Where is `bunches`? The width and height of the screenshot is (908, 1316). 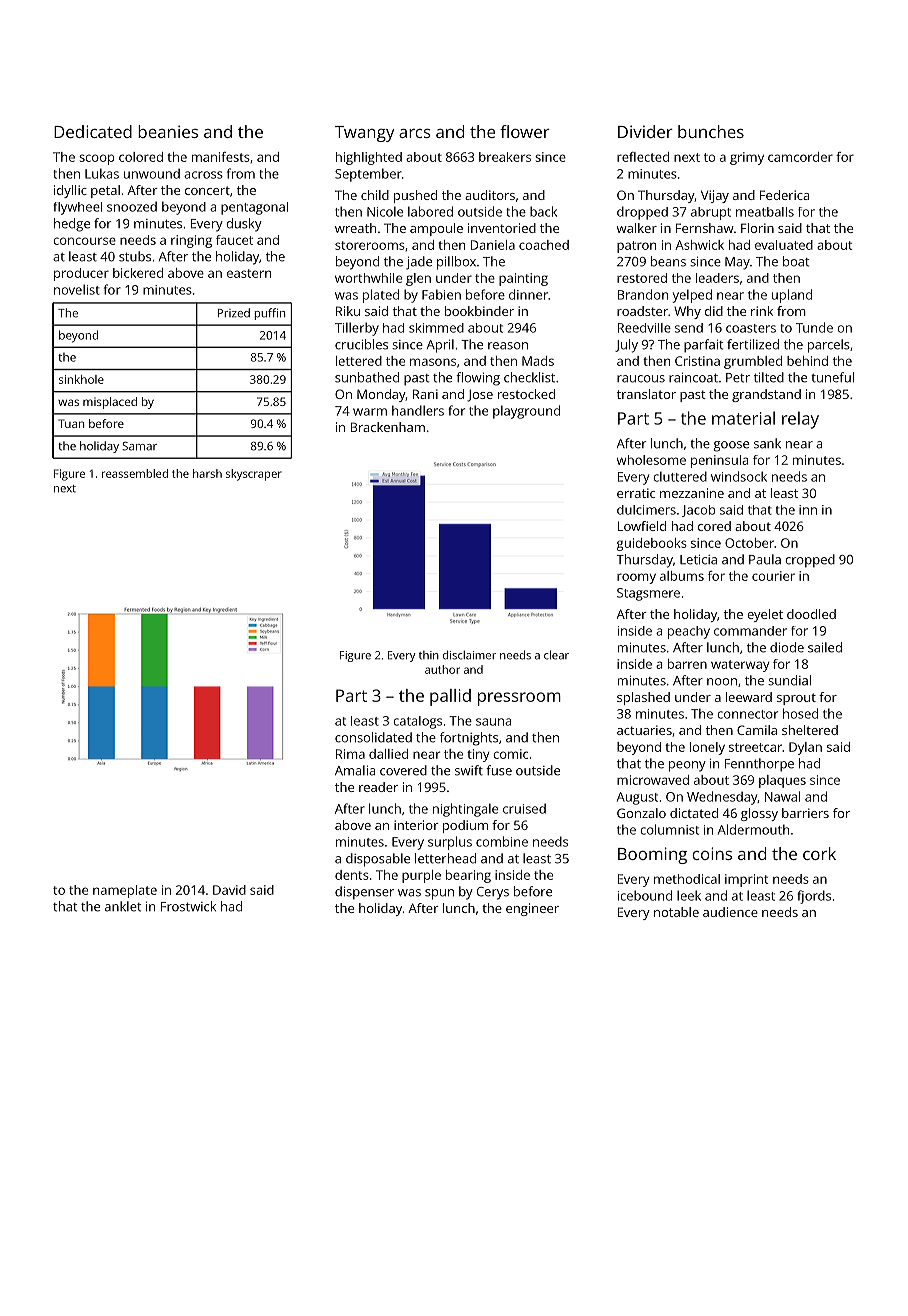
bunches is located at coordinates (711, 131).
